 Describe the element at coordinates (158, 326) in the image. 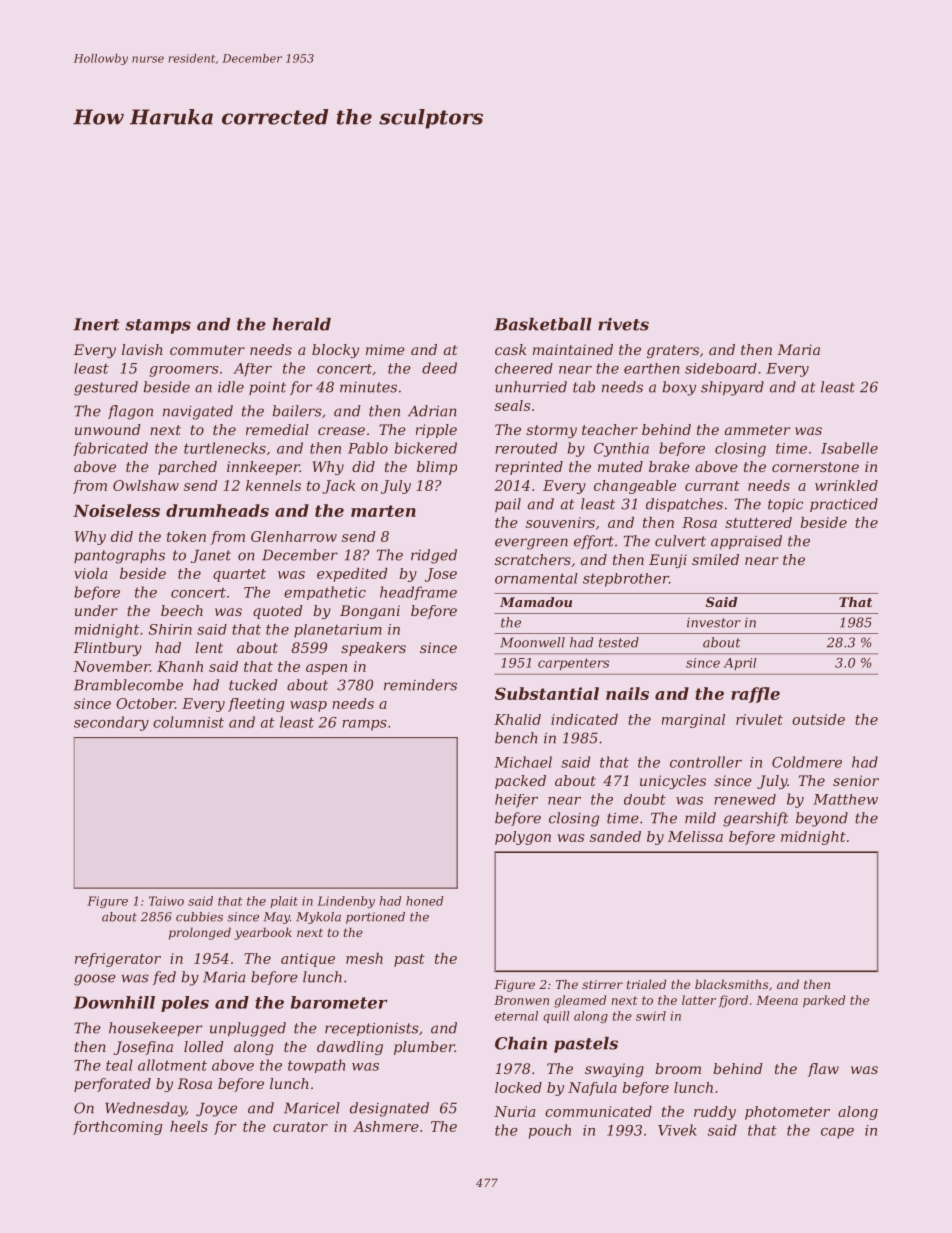

I see `stamps` at that location.
